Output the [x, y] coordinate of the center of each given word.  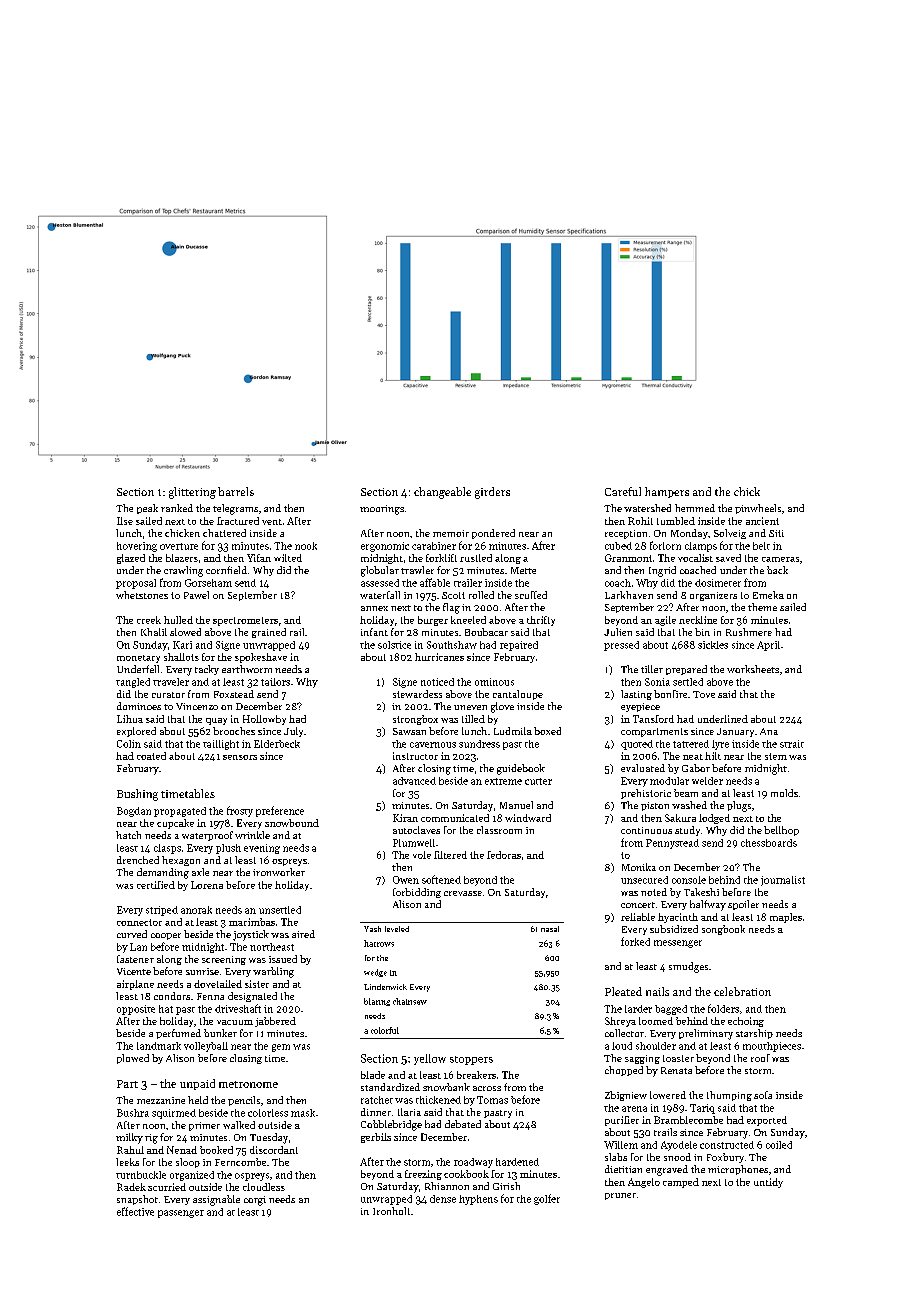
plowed [133, 1059]
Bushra [133, 1113]
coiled [779, 1145]
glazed [131, 559]
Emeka [768, 595]
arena [634, 1109]
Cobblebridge [391, 1125]
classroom [499, 830]
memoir [451, 533]
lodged [714, 819]
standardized [390, 1087]
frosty [240, 811]
